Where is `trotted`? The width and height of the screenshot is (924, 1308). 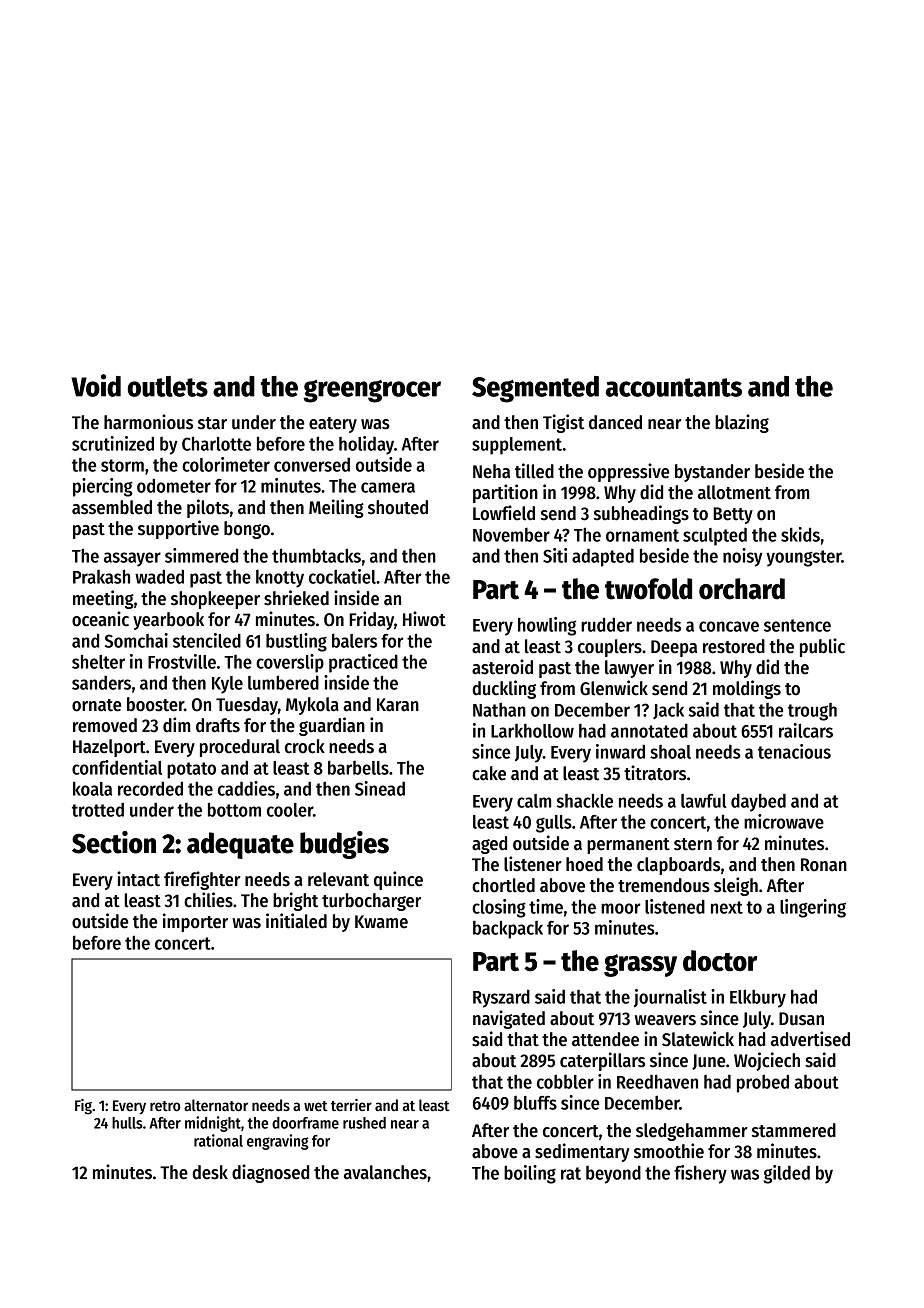
trotted is located at coordinates (98, 809).
